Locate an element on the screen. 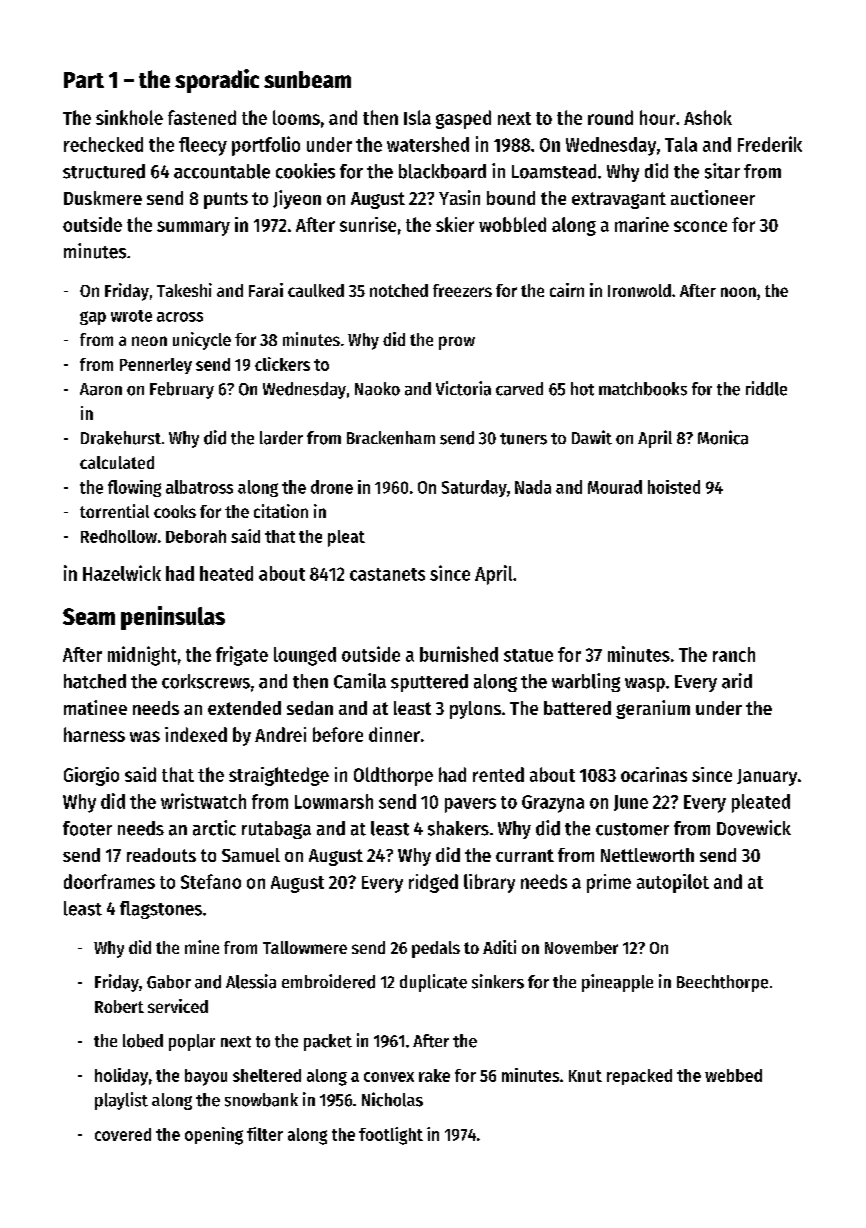 The width and height of the screenshot is (866, 1228). Tala is located at coordinates (681, 144).
